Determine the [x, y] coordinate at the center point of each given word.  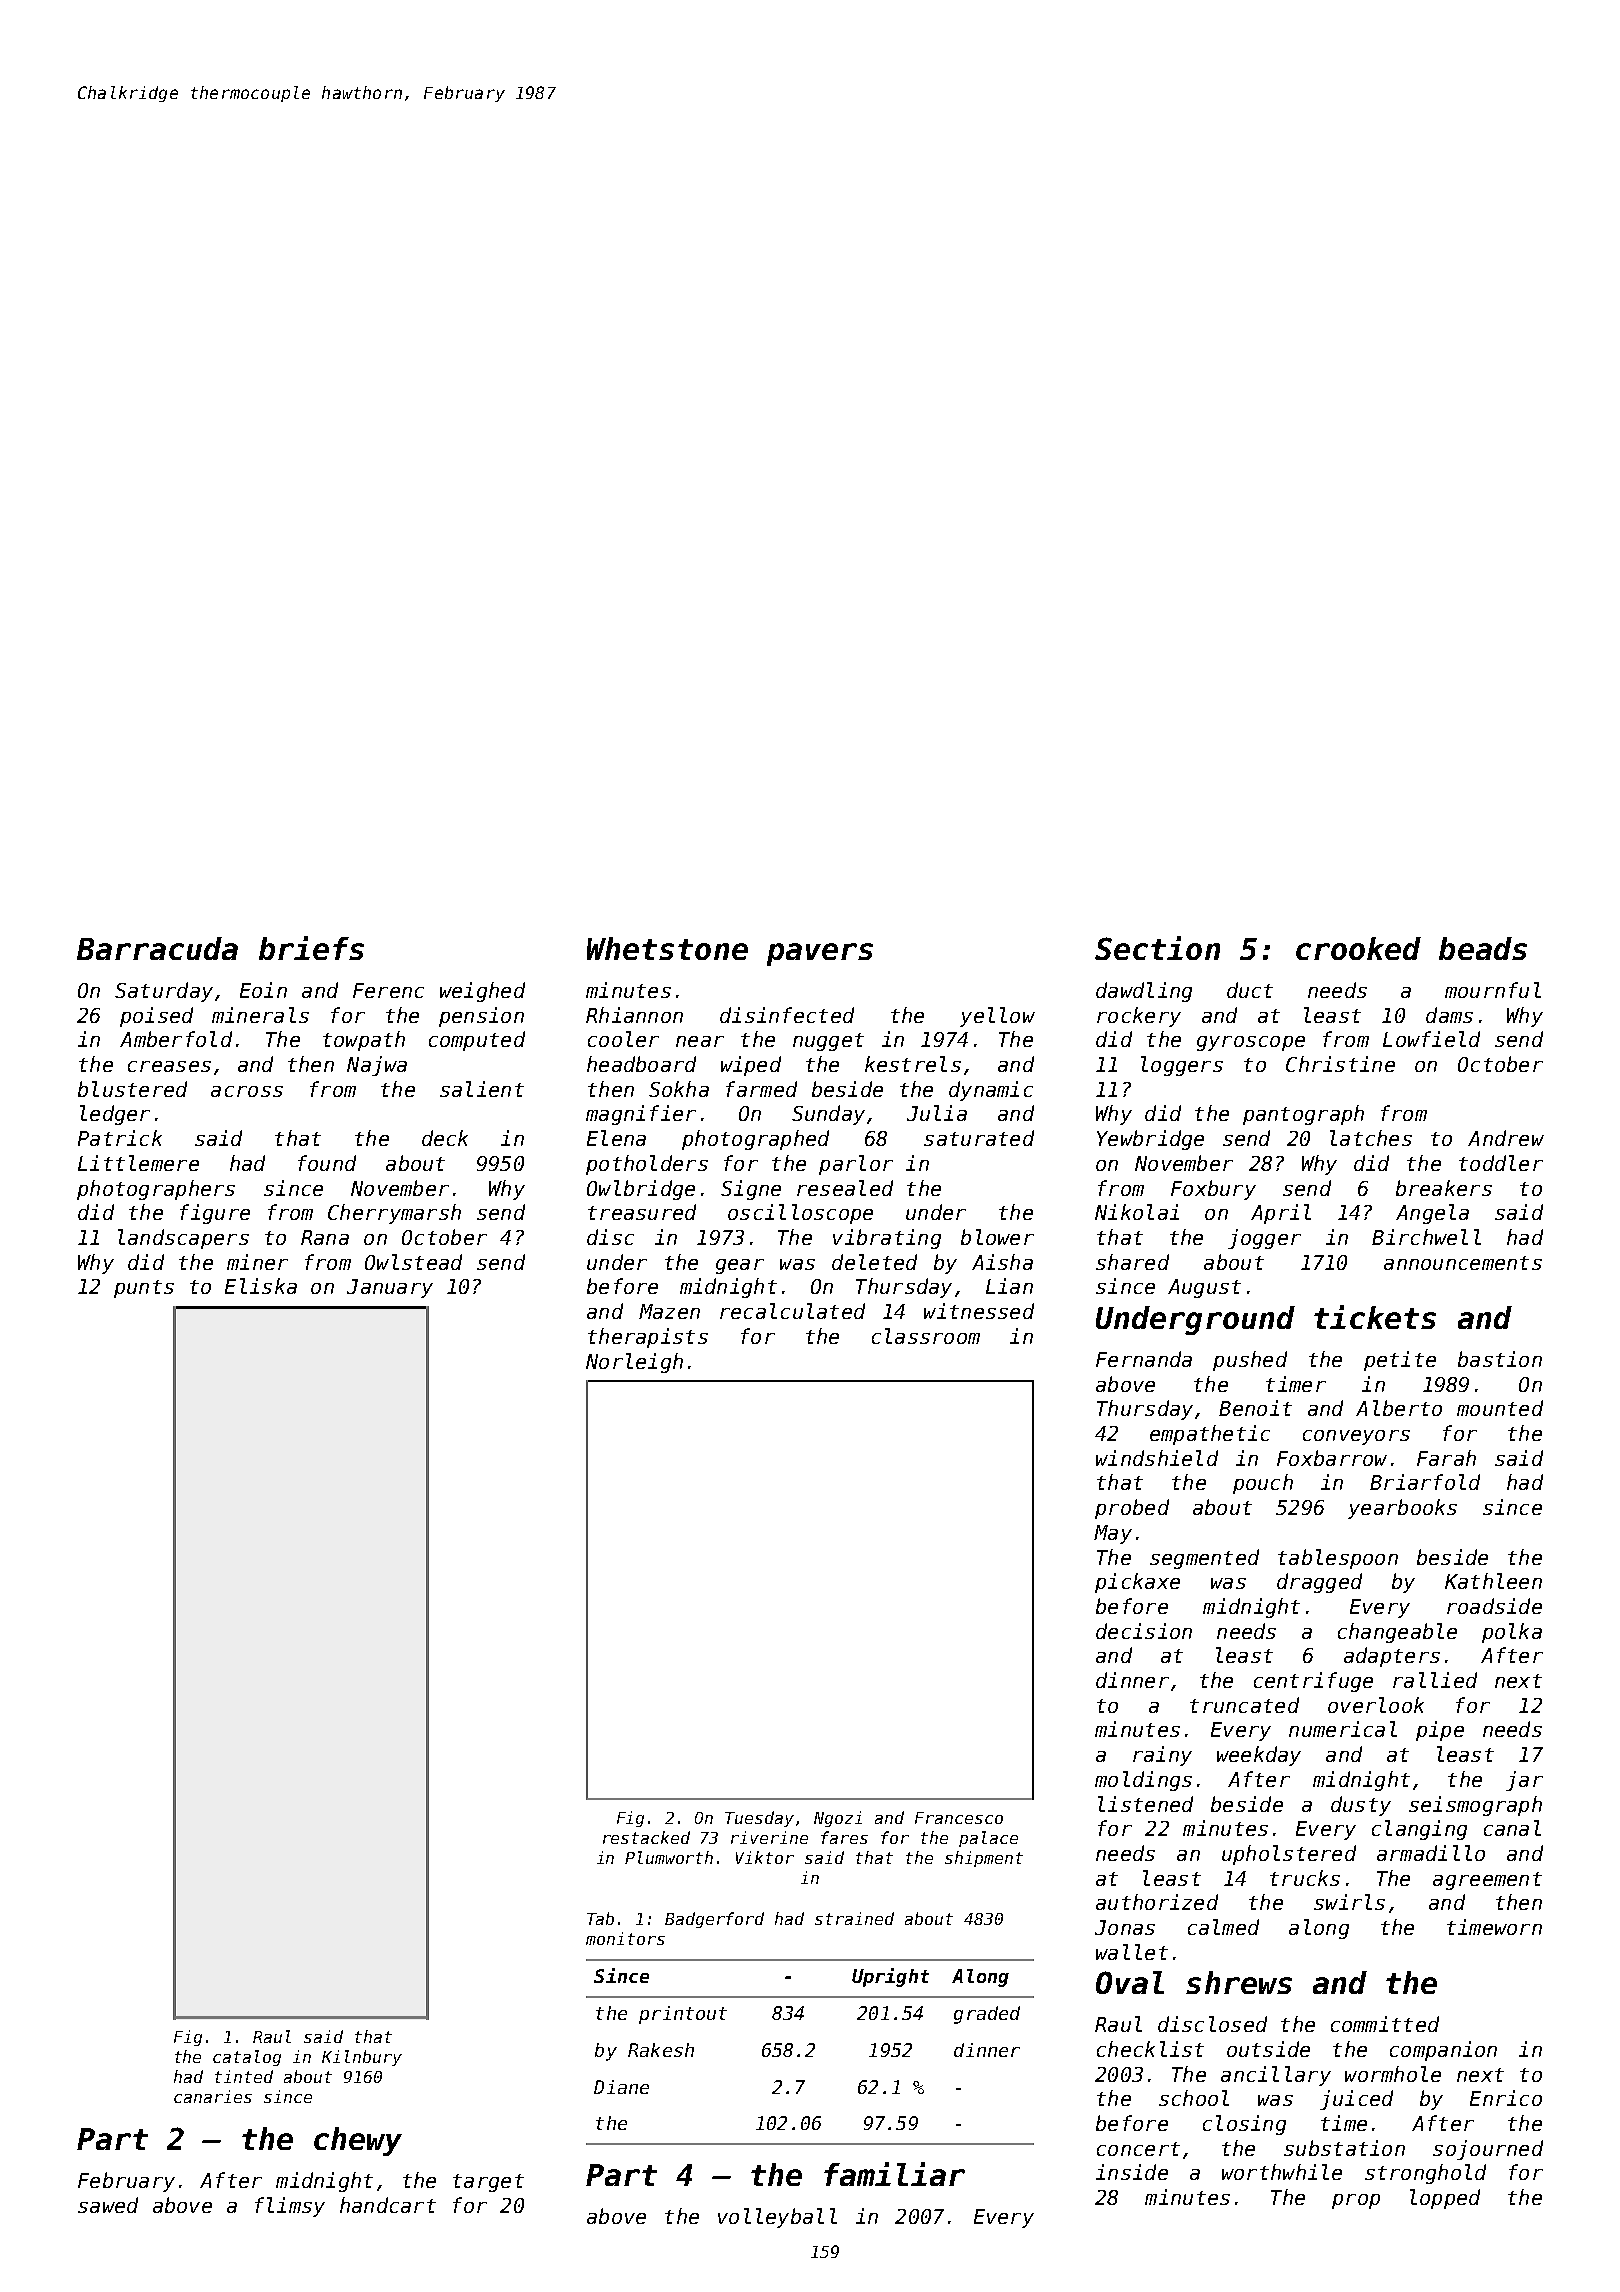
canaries [213, 2096]
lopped [1445, 2199]
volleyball [777, 2218]
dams [1449, 1015]
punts [144, 1289]
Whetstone [667, 948]
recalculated [792, 1311]
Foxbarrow [1332, 1458]
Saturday [164, 992]
